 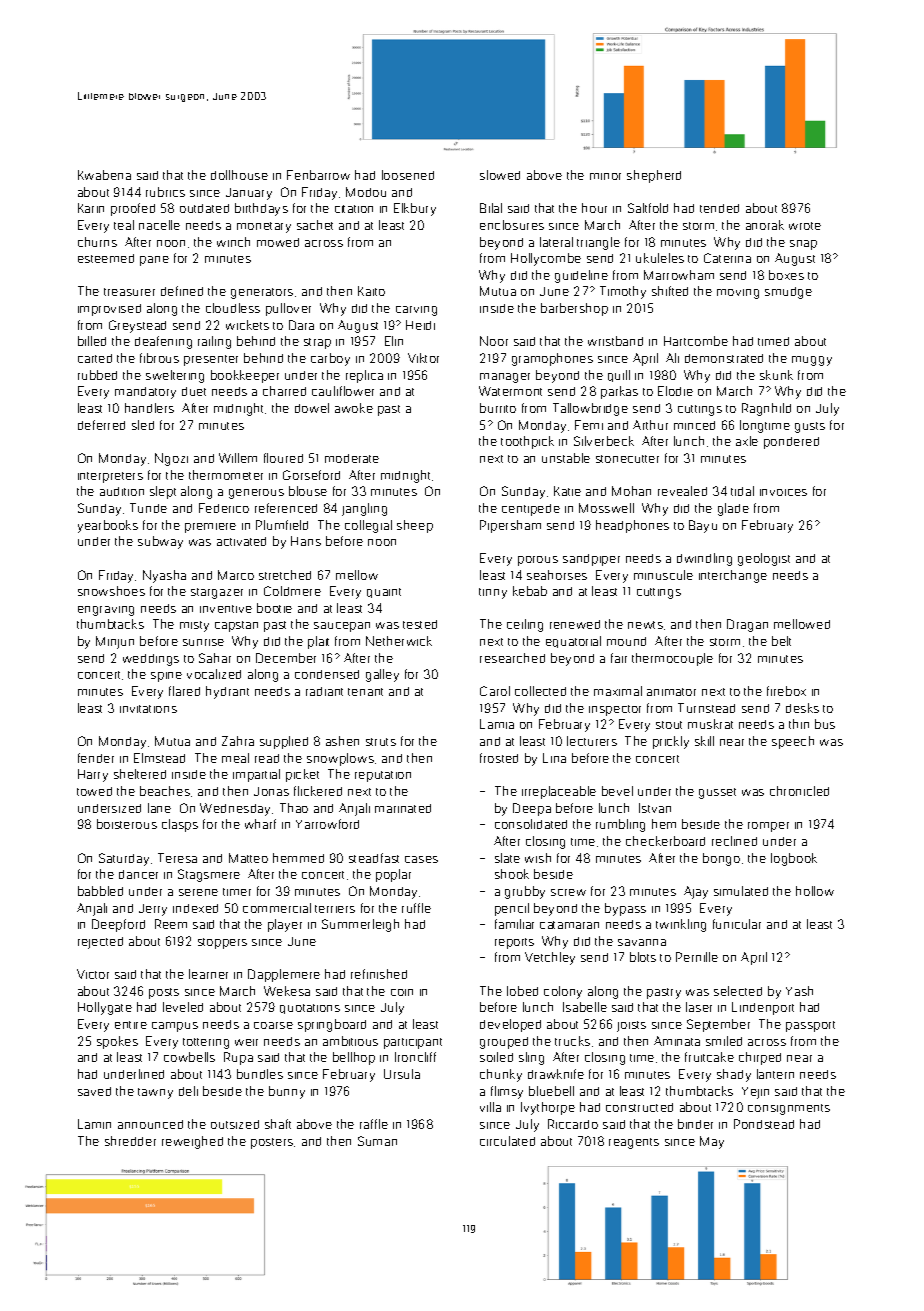 I want to click on Kaito, so click(x=371, y=291).
